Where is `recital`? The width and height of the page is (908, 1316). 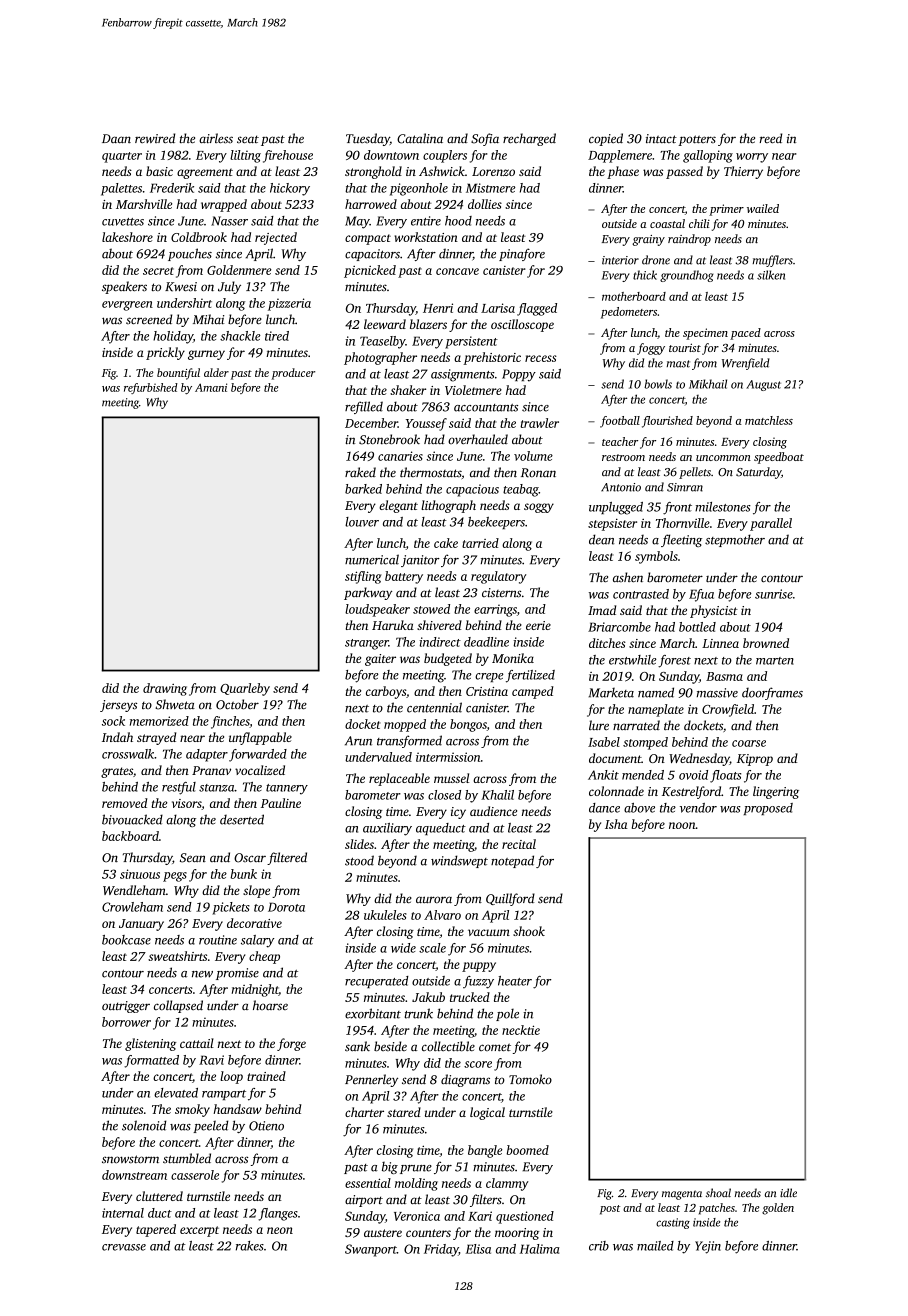 recital is located at coordinates (519, 844).
